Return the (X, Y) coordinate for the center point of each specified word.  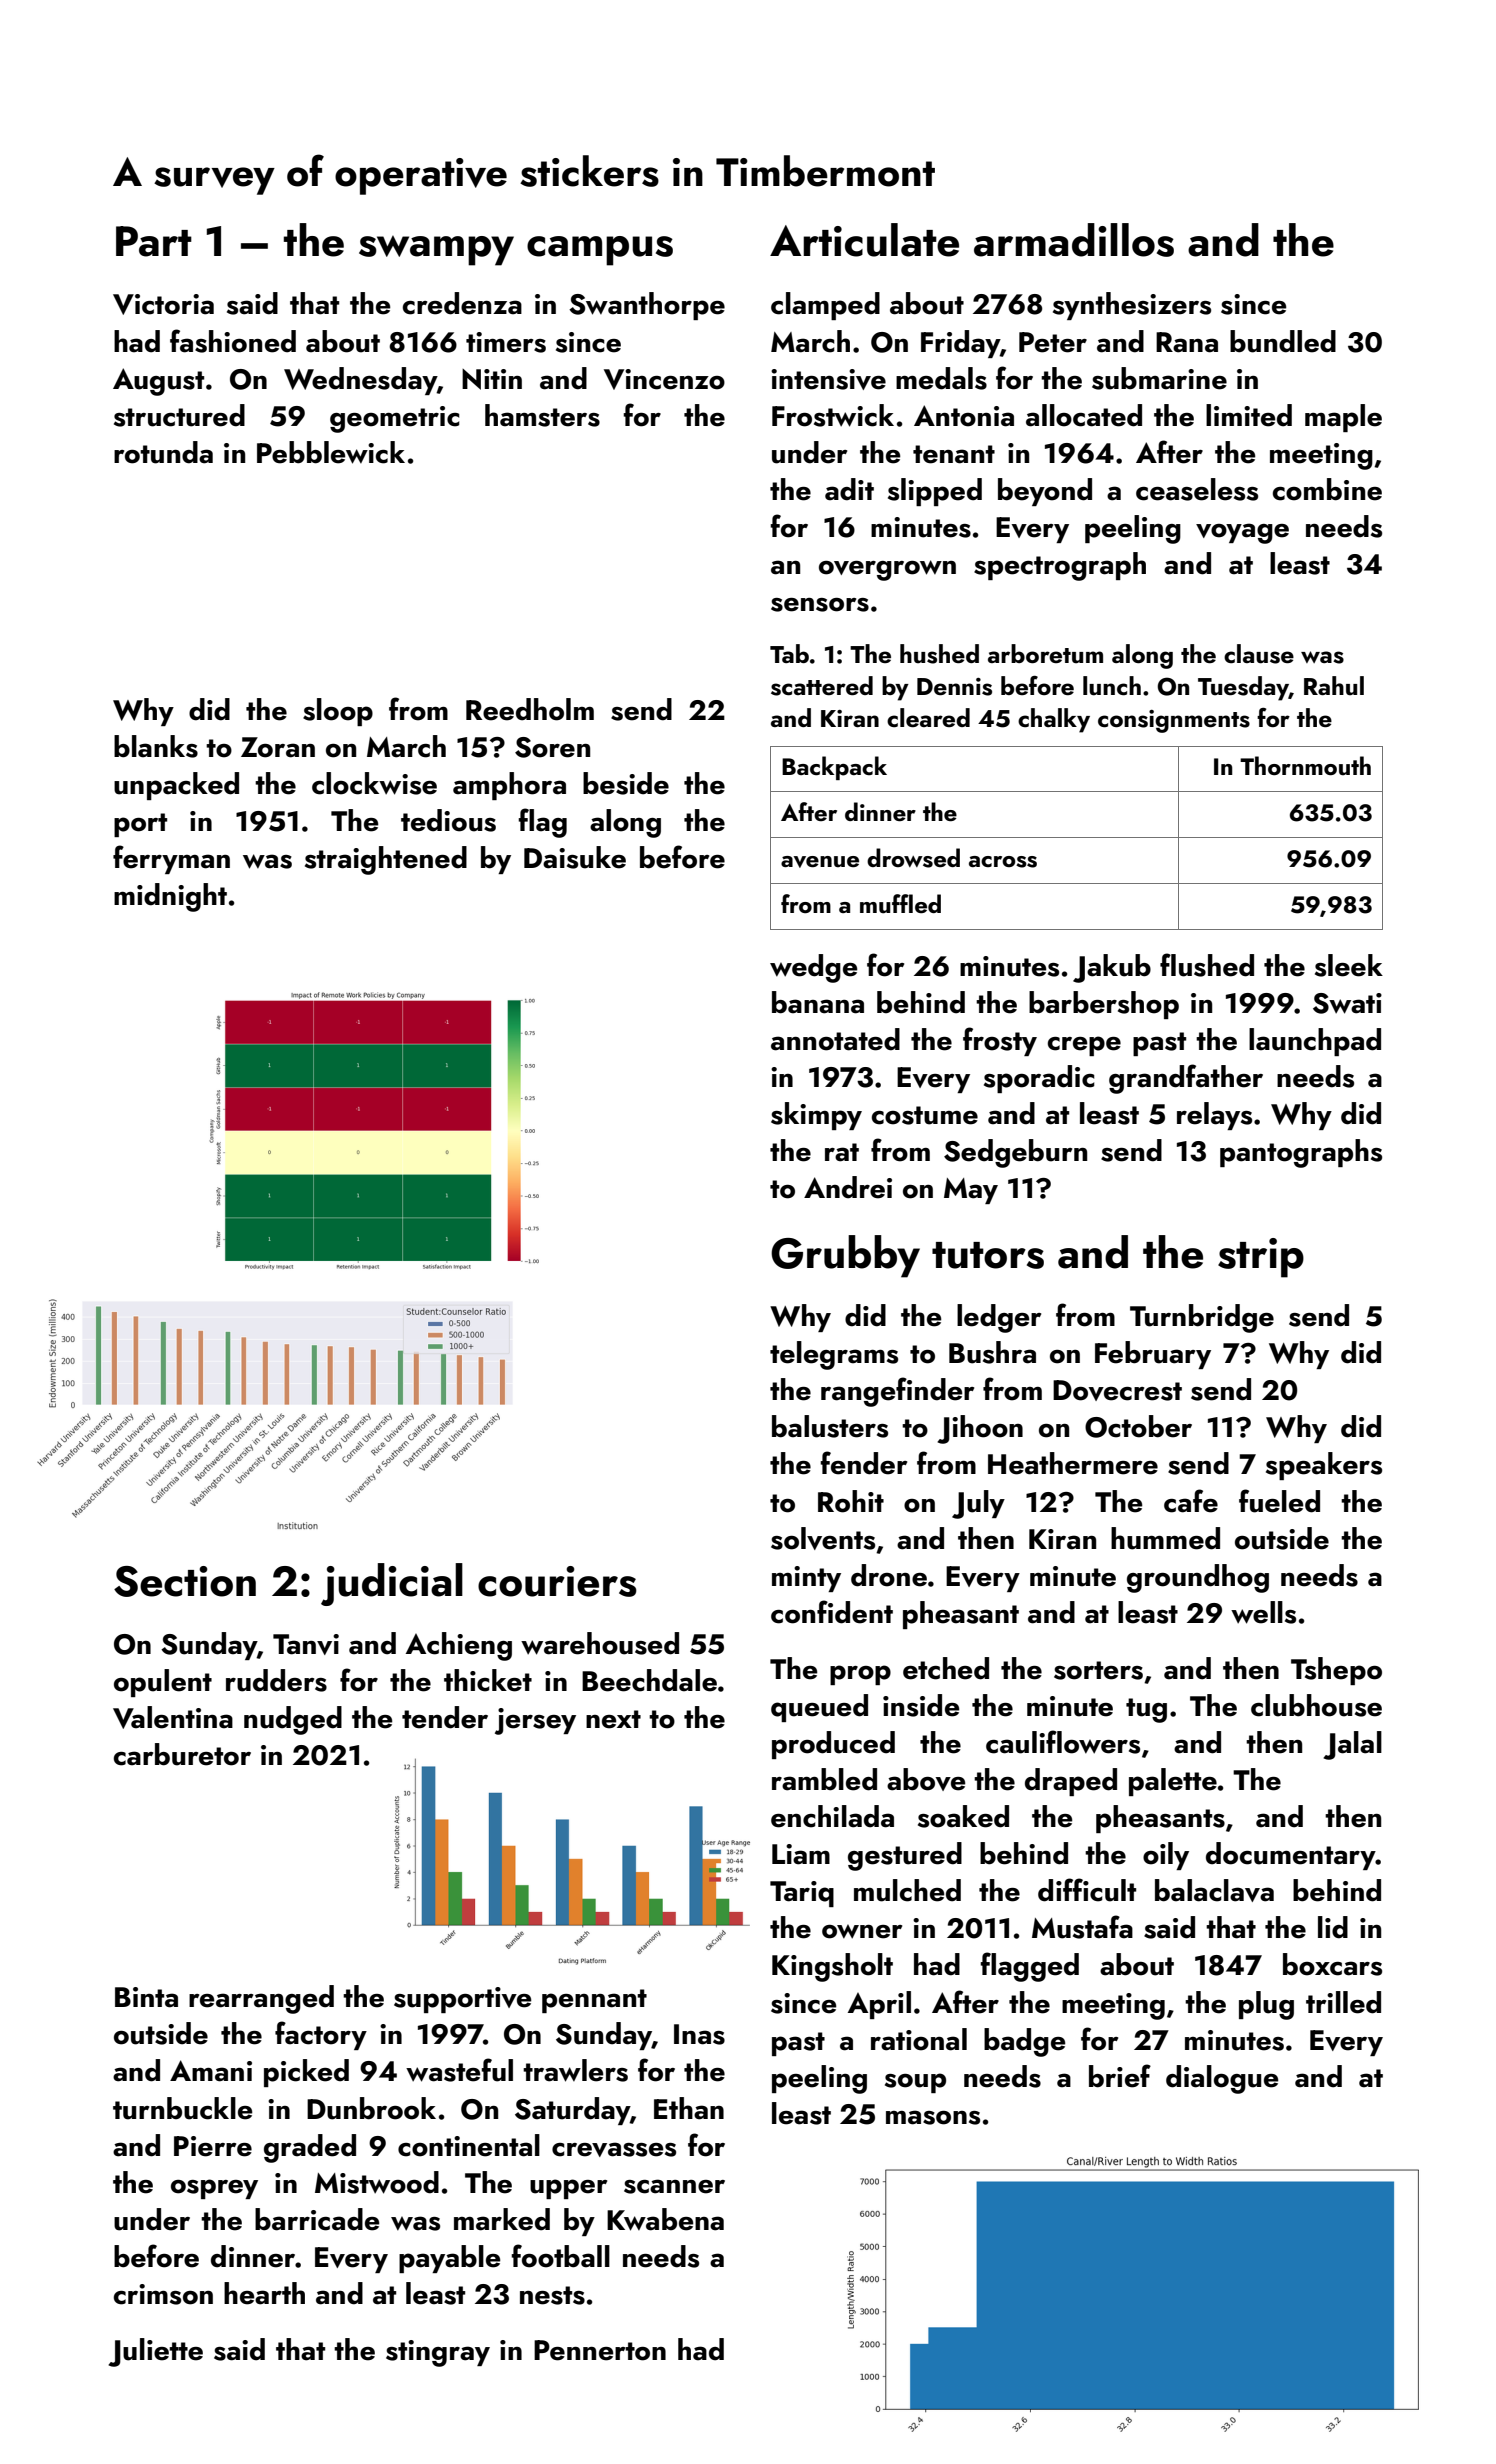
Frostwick (833, 415)
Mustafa (1082, 1927)
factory (321, 2035)
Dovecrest (1117, 1390)
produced (833, 1745)
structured (179, 415)
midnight (170, 897)
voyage (1242, 533)
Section (185, 1581)
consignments (1174, 721)
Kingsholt (832, 1967)
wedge (814, 968)
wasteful (459, 2070)
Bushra (992, 1352)
